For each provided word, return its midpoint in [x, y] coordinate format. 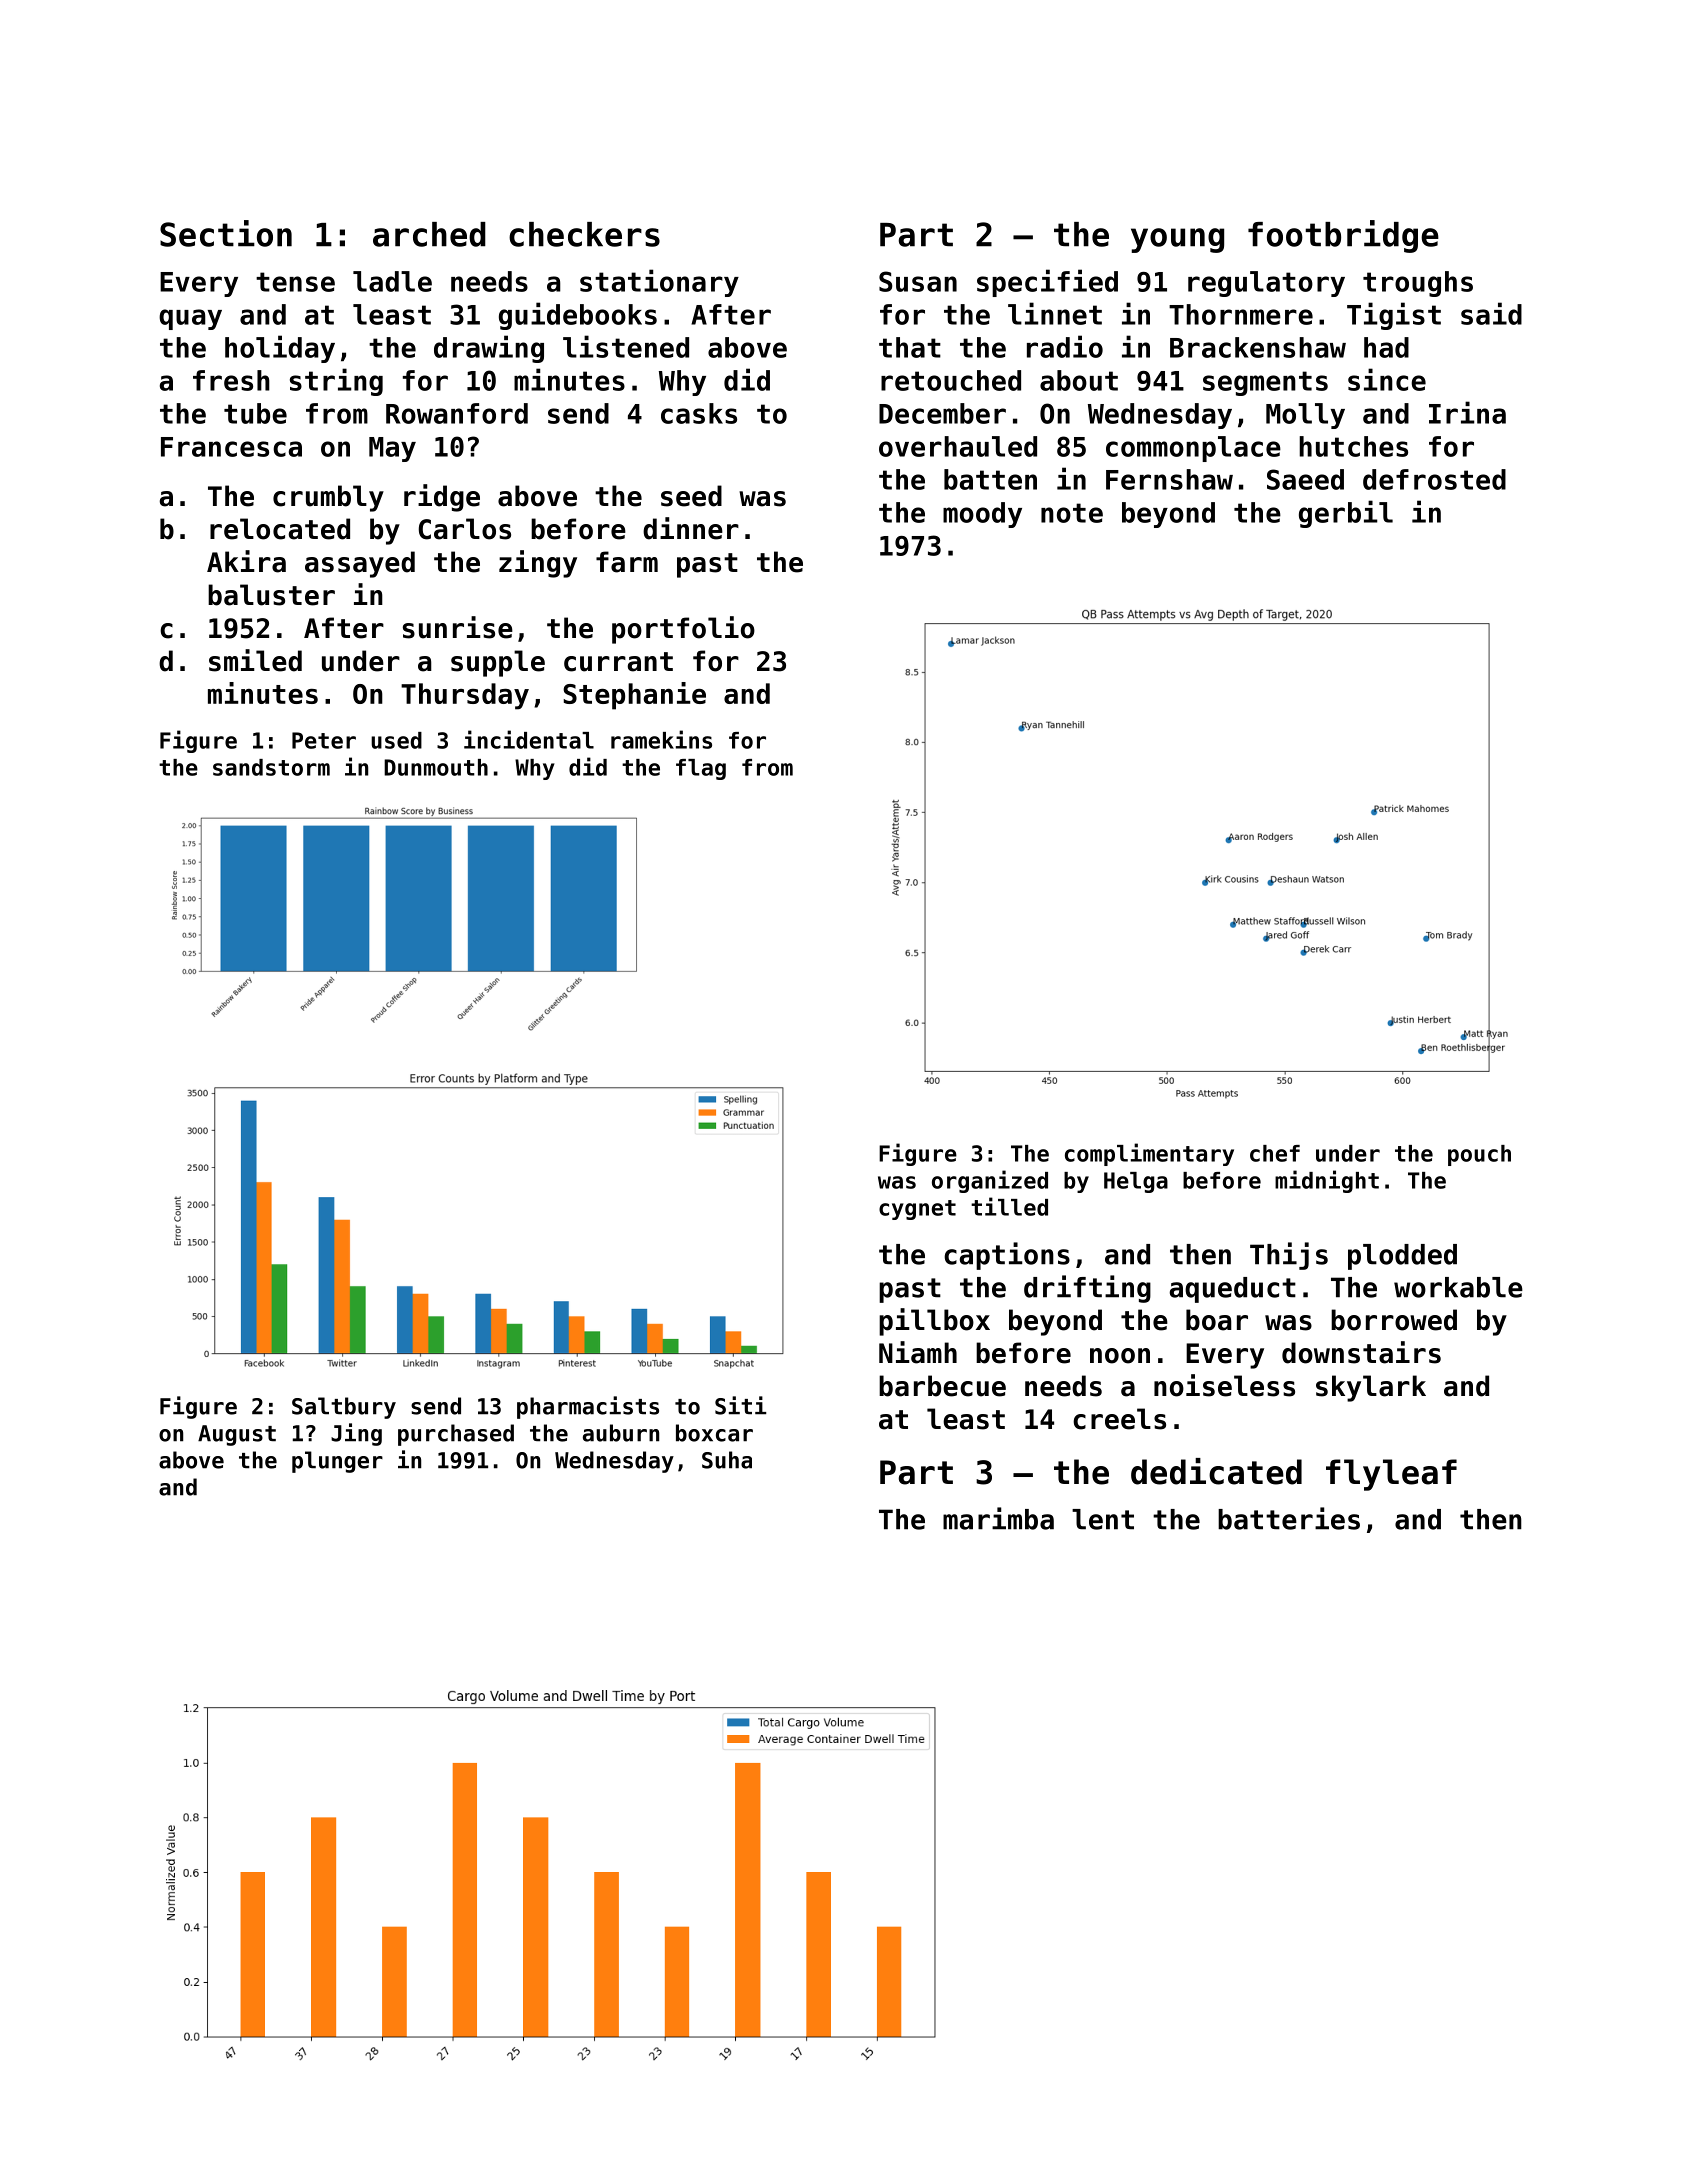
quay [190, 319]
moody [982, 515]
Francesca [231, 447]
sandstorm [271, 767]
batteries [1289, 1518]
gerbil [1346, 514]
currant [618, 662]
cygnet [917, 1210]
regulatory [1266, 284]
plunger [337, 1462]
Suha [727, 1460]
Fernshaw [1169, 479]
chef [1275, 1153]
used [396, 740]
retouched [951, 380]
